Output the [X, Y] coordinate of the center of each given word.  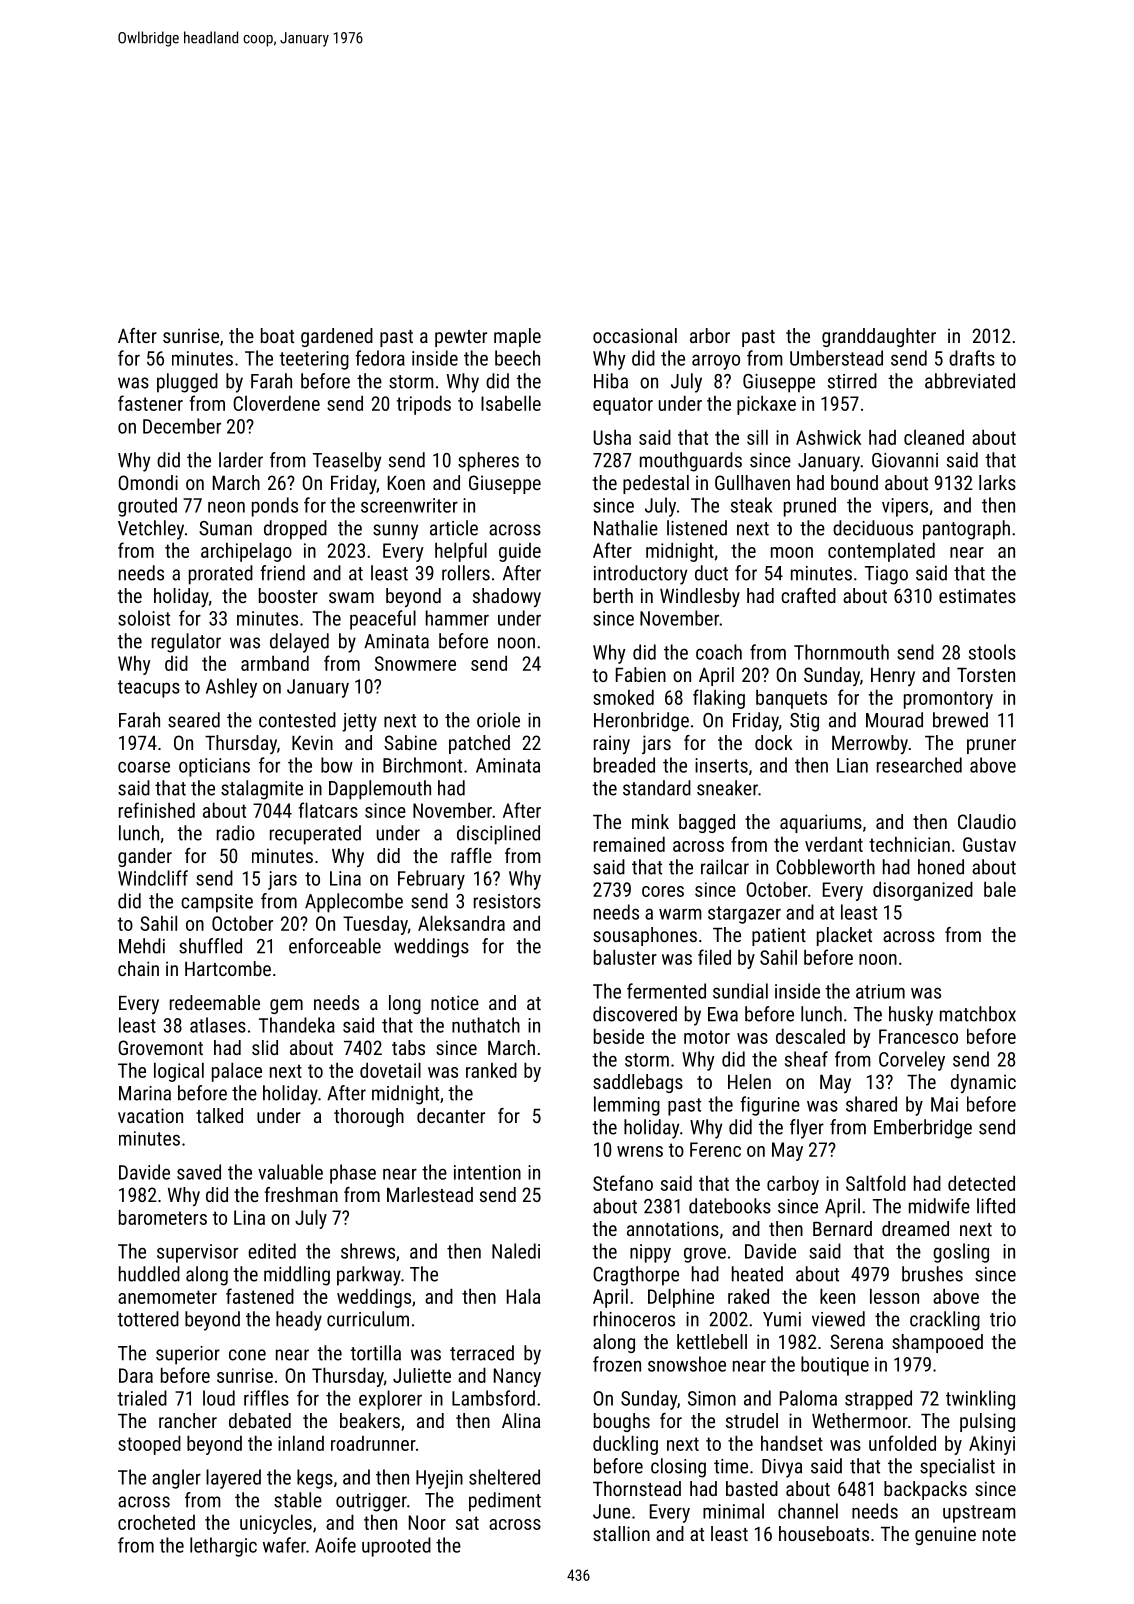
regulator [186, 643]
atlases [218, 1025]
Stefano [623, 1183]
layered [233, 1479]
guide [520, 552]
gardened [337, 337]
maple [517, 337]
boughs [622, 1422]
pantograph [966, 530]
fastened [260, 1296]
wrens [640, 1151]
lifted [996, 1206]
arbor [710, 335]
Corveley [912, 1061]
